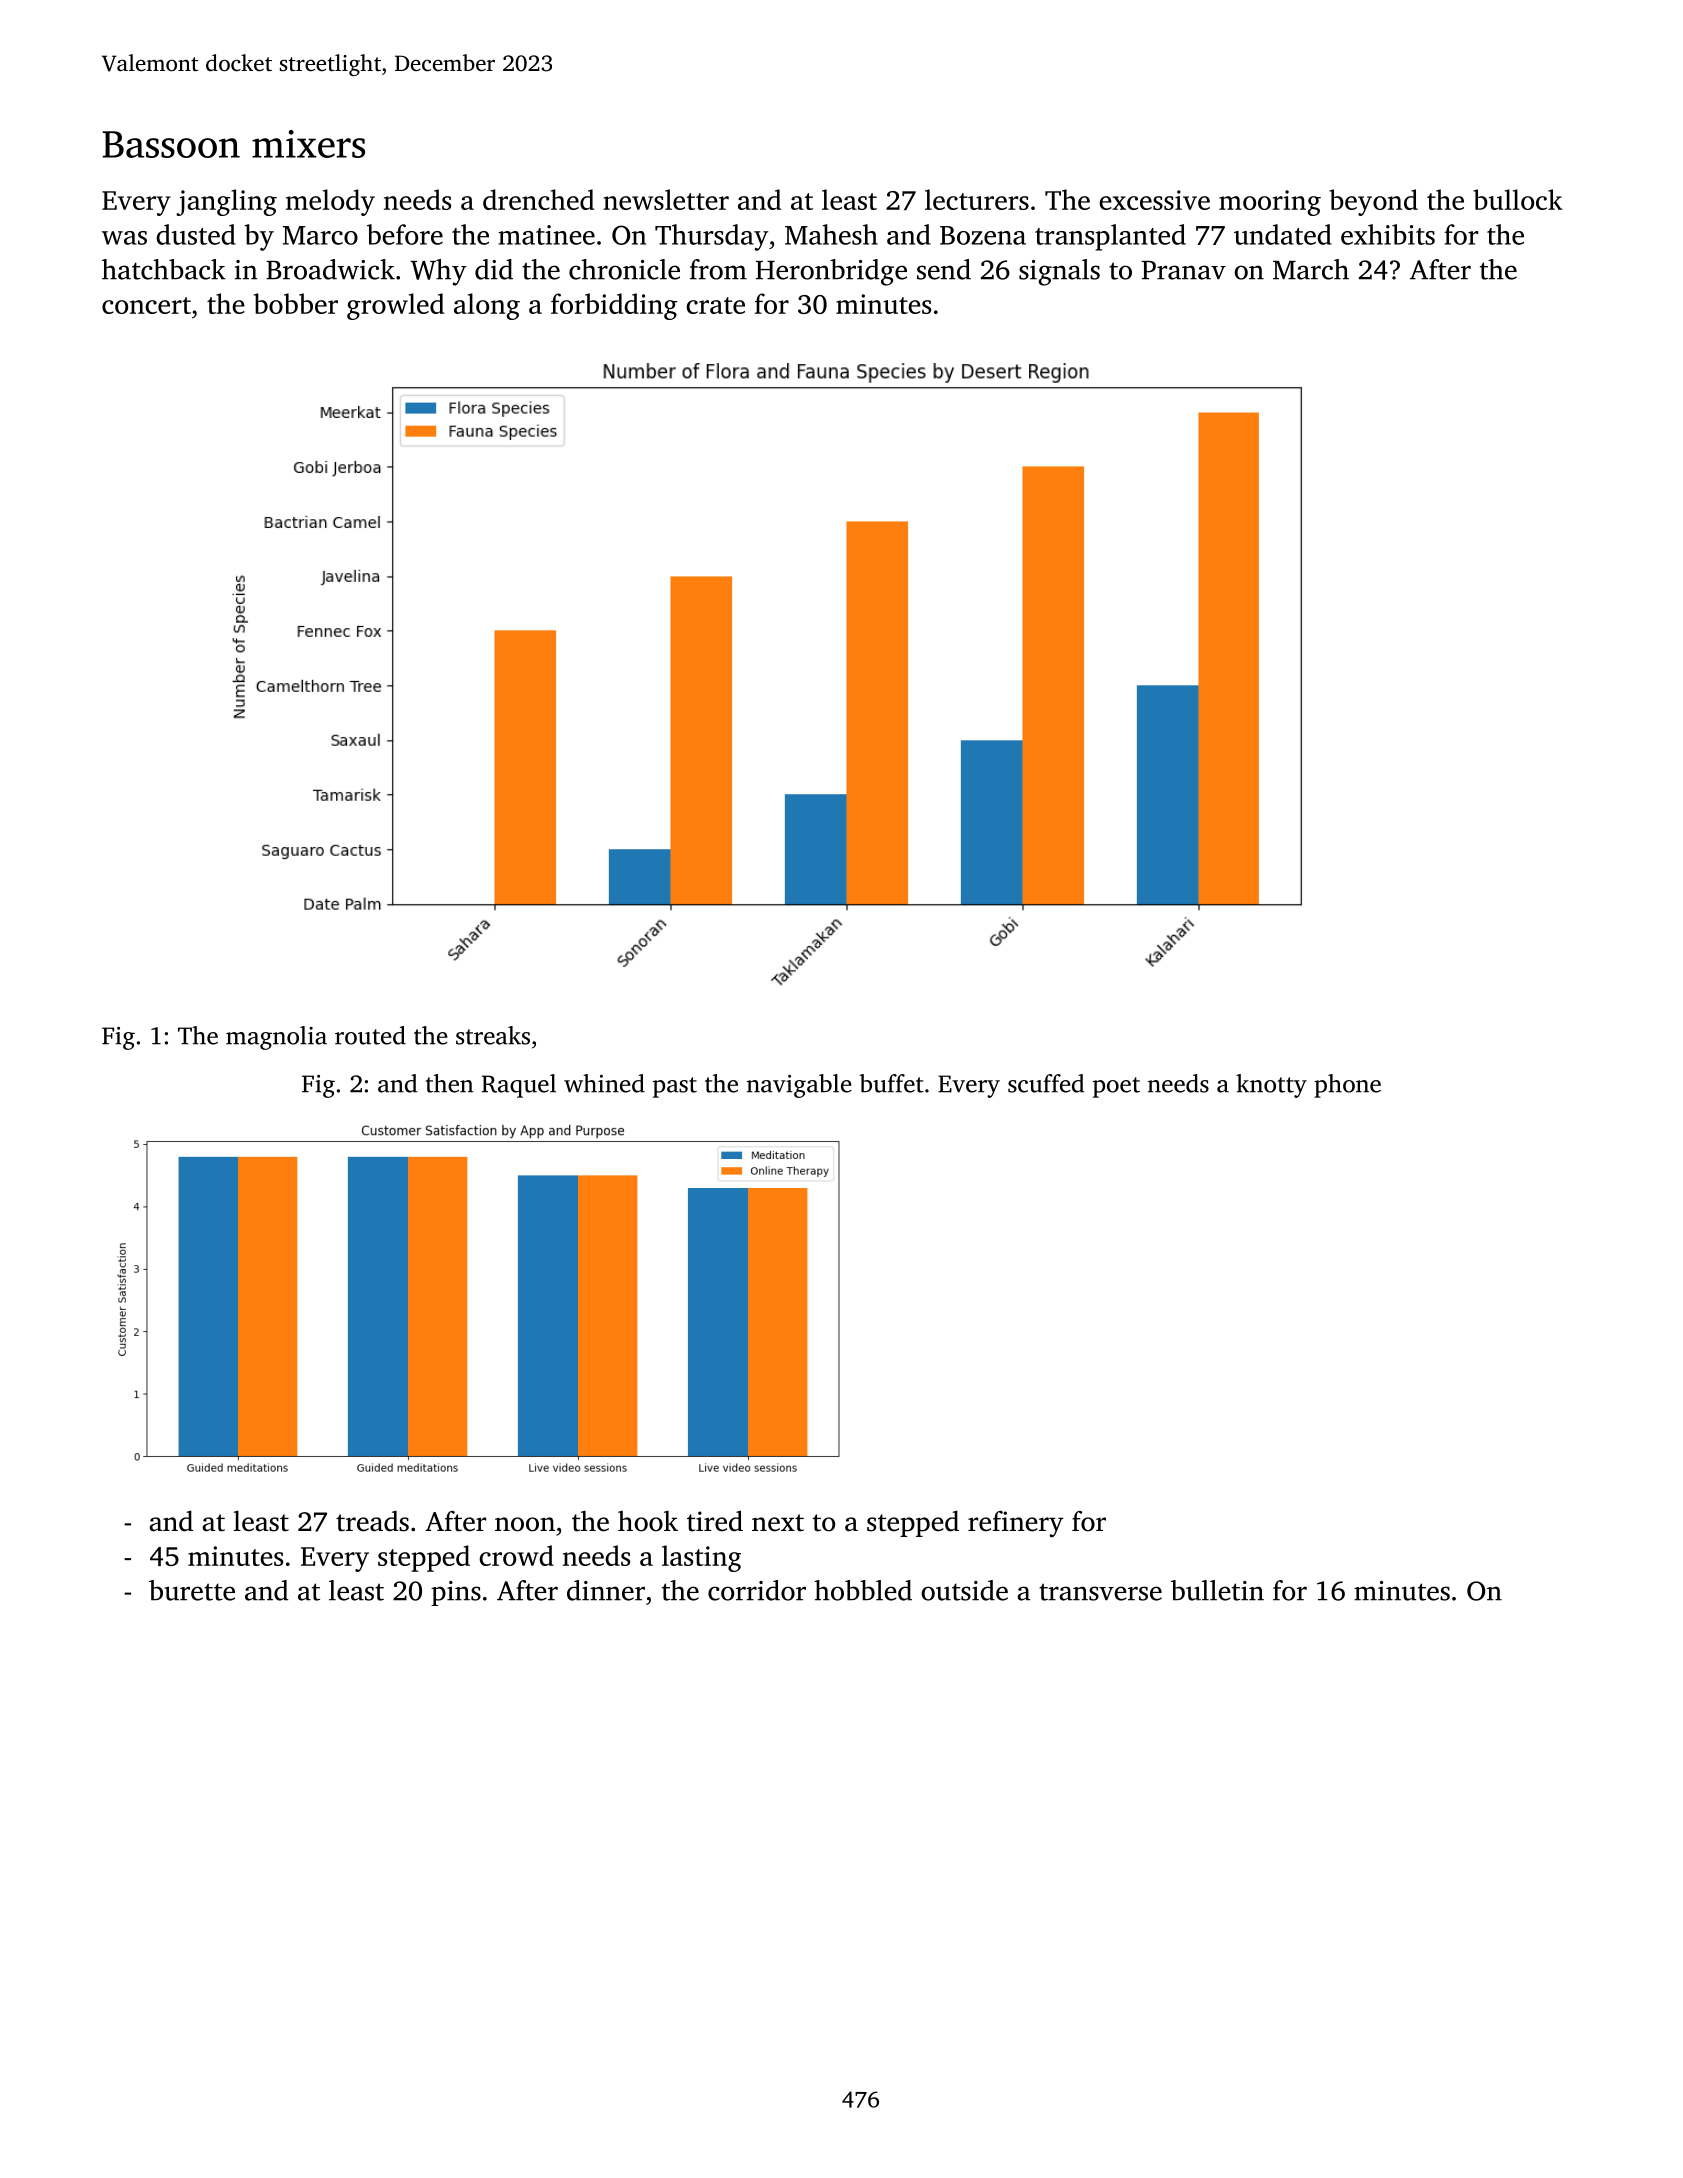  Describe the element at coordinates (1116, 1087) in the screenshot. I see `poet` at that location.
